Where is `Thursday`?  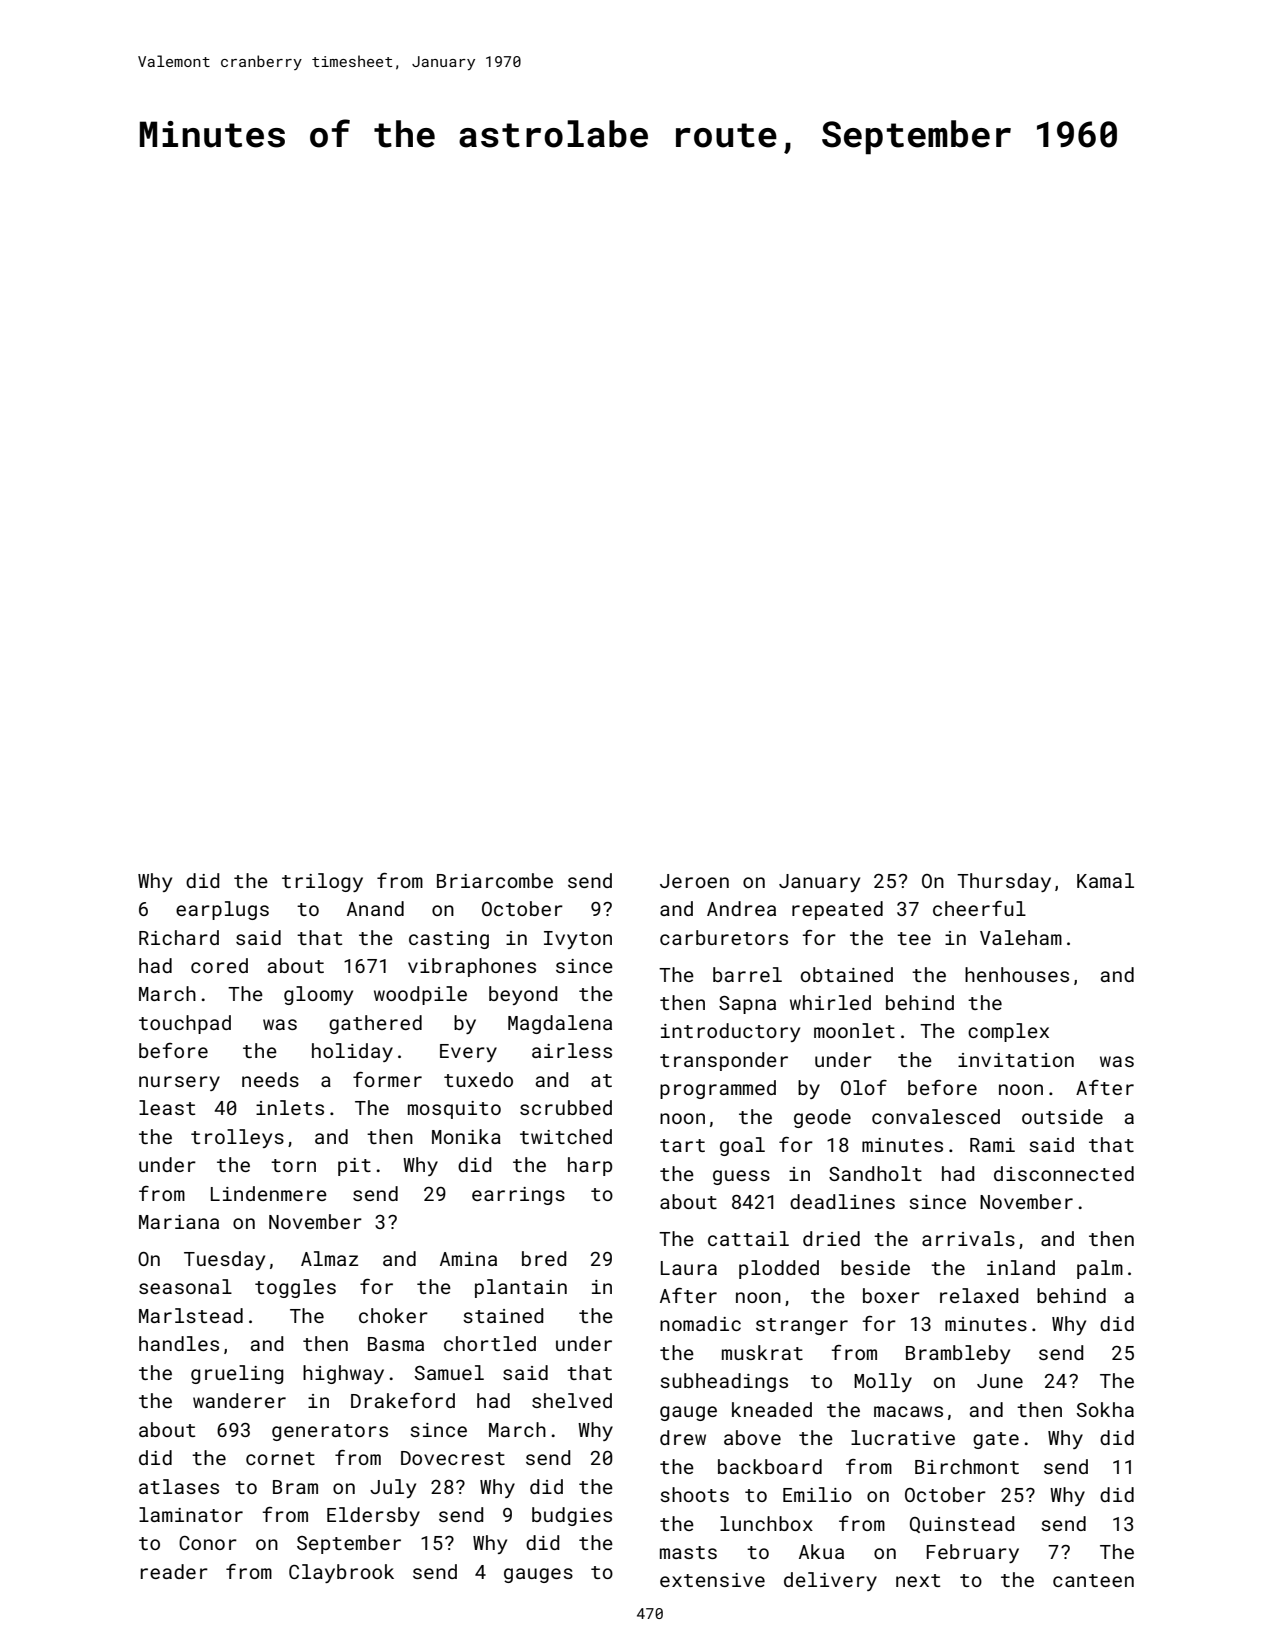
Thursday is located at coordinates (1004, 882).
